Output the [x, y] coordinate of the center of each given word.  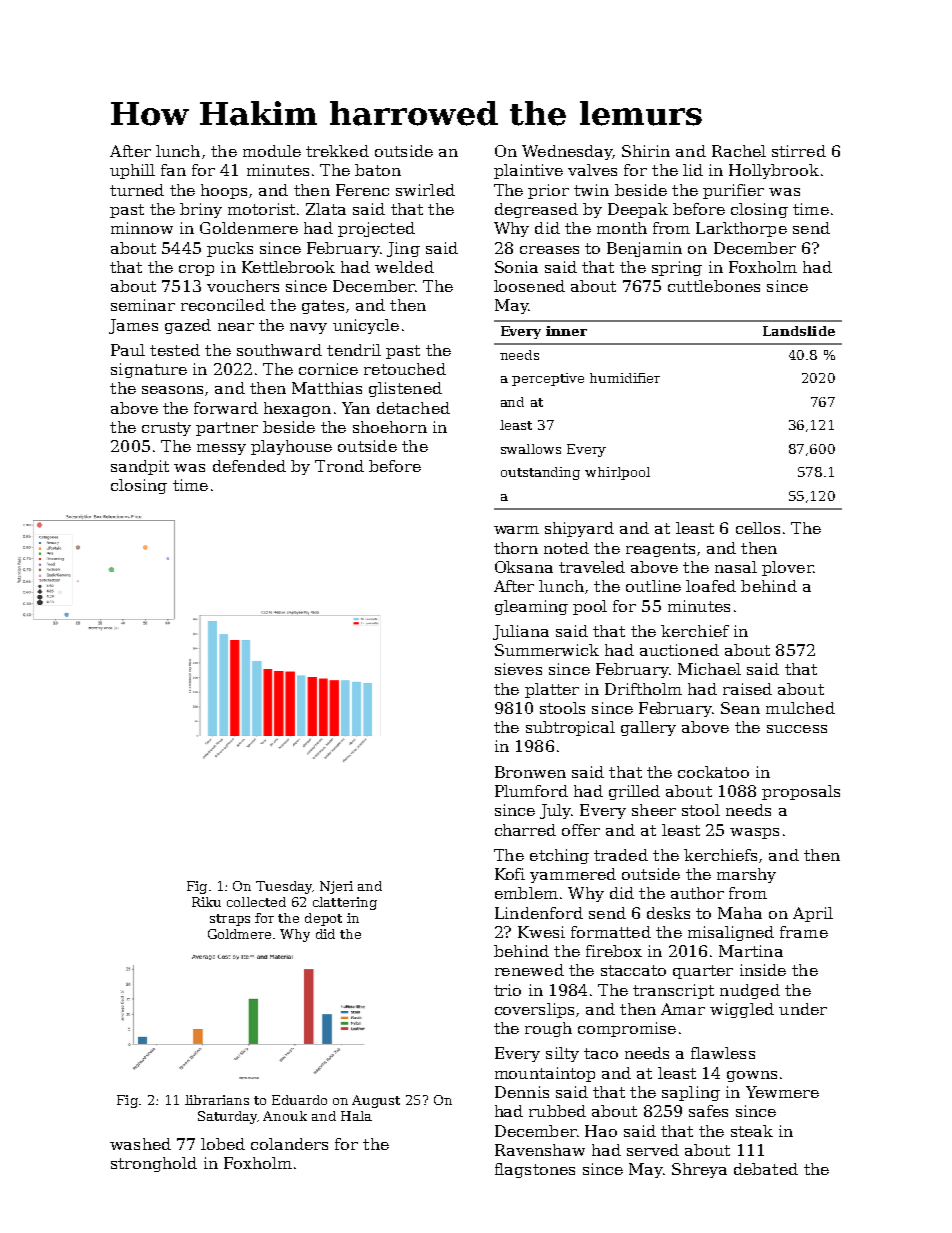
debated [766, 1169]
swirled [425, 190]
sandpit [140, 467]
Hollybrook [774, 171]
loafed [711, 586]
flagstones [535, 1170]
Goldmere [239, 934]
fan [173, 170]
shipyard [579, 529]
